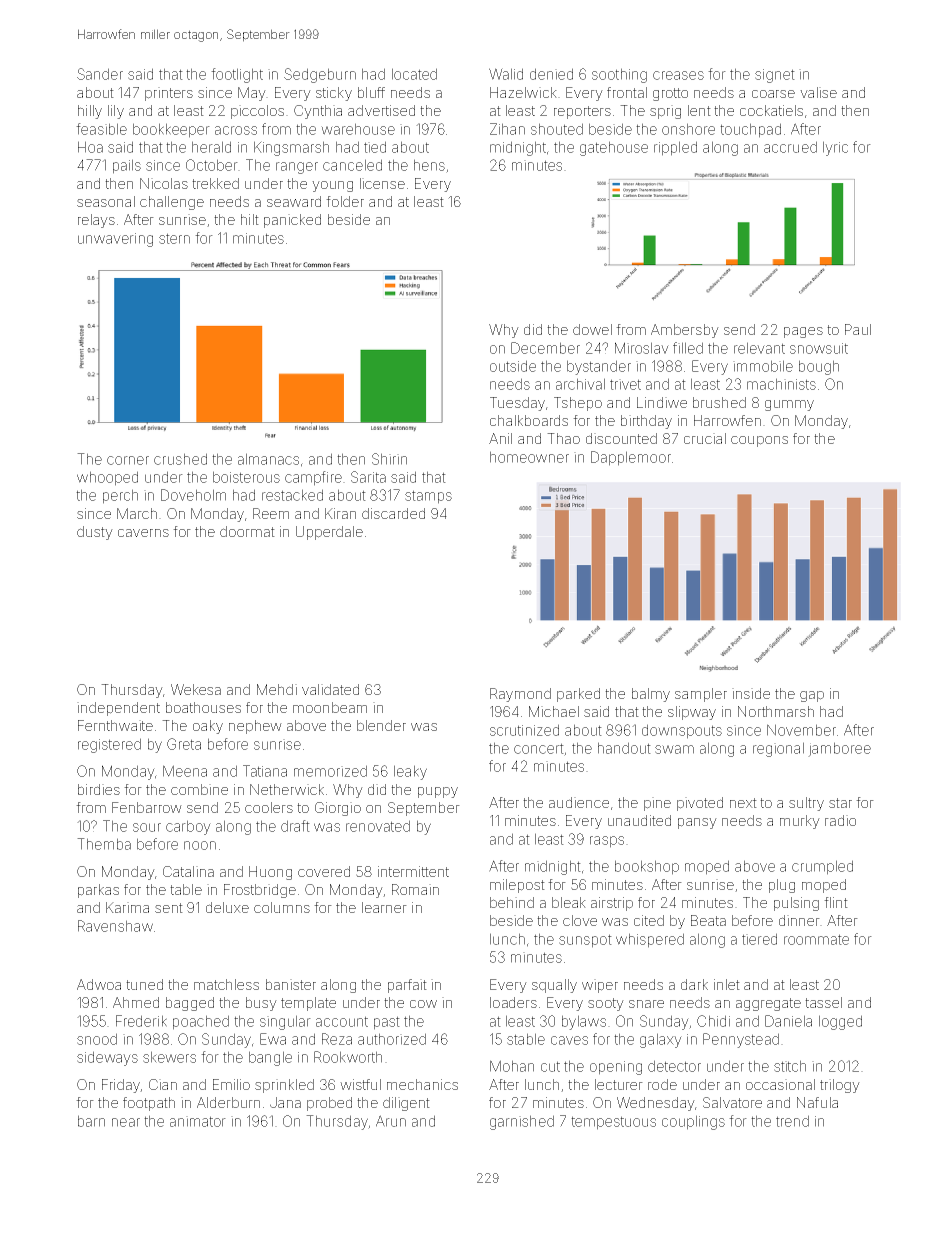 The image size is (952, 1233). Describe the element at coordinates (429, 165) in the screenshot. I see `hens` at that location.
